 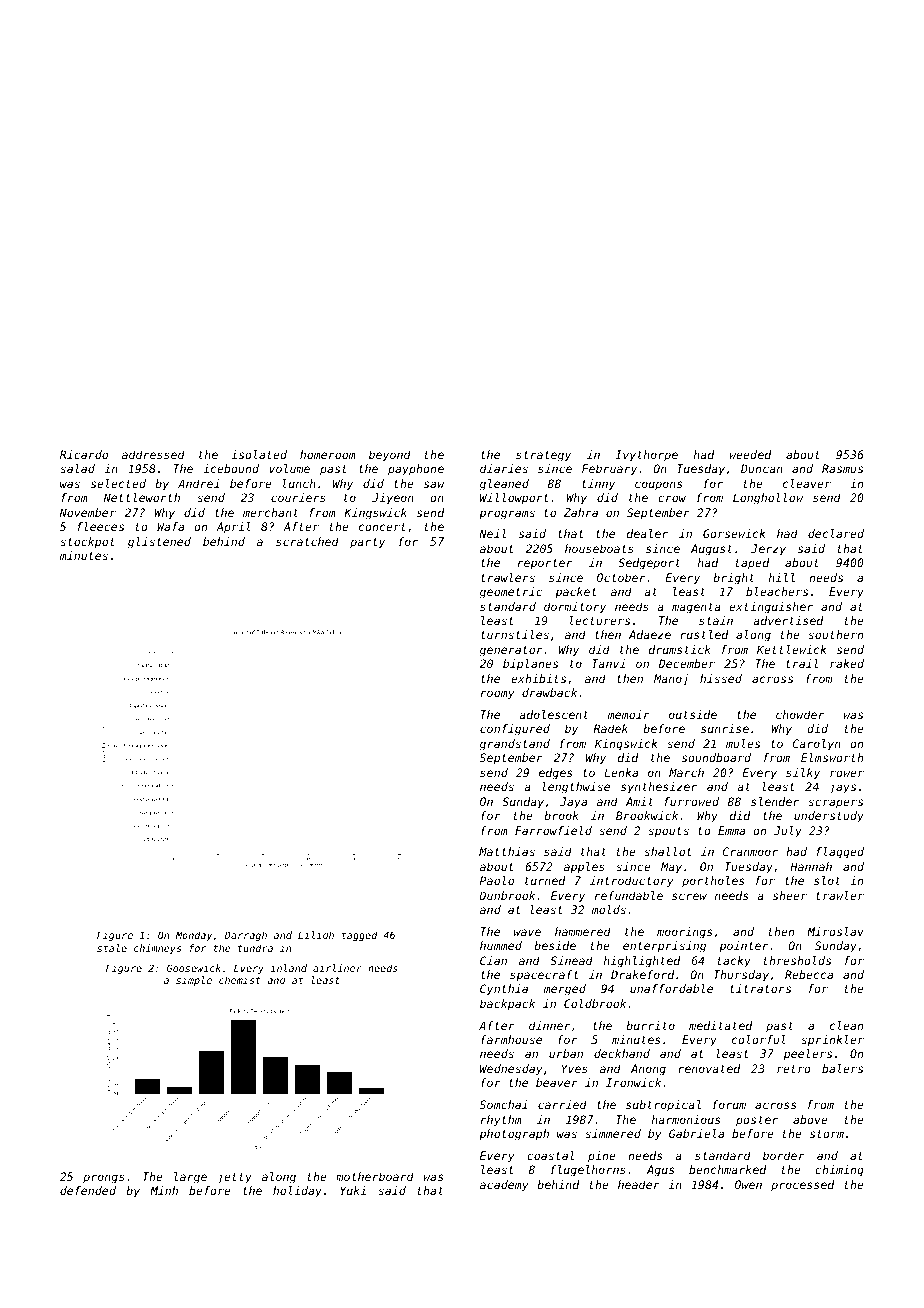 What do you see at coordinates (581, 512) in the screenshot?
I see `Zahra` at bounding box center [581, 512].
